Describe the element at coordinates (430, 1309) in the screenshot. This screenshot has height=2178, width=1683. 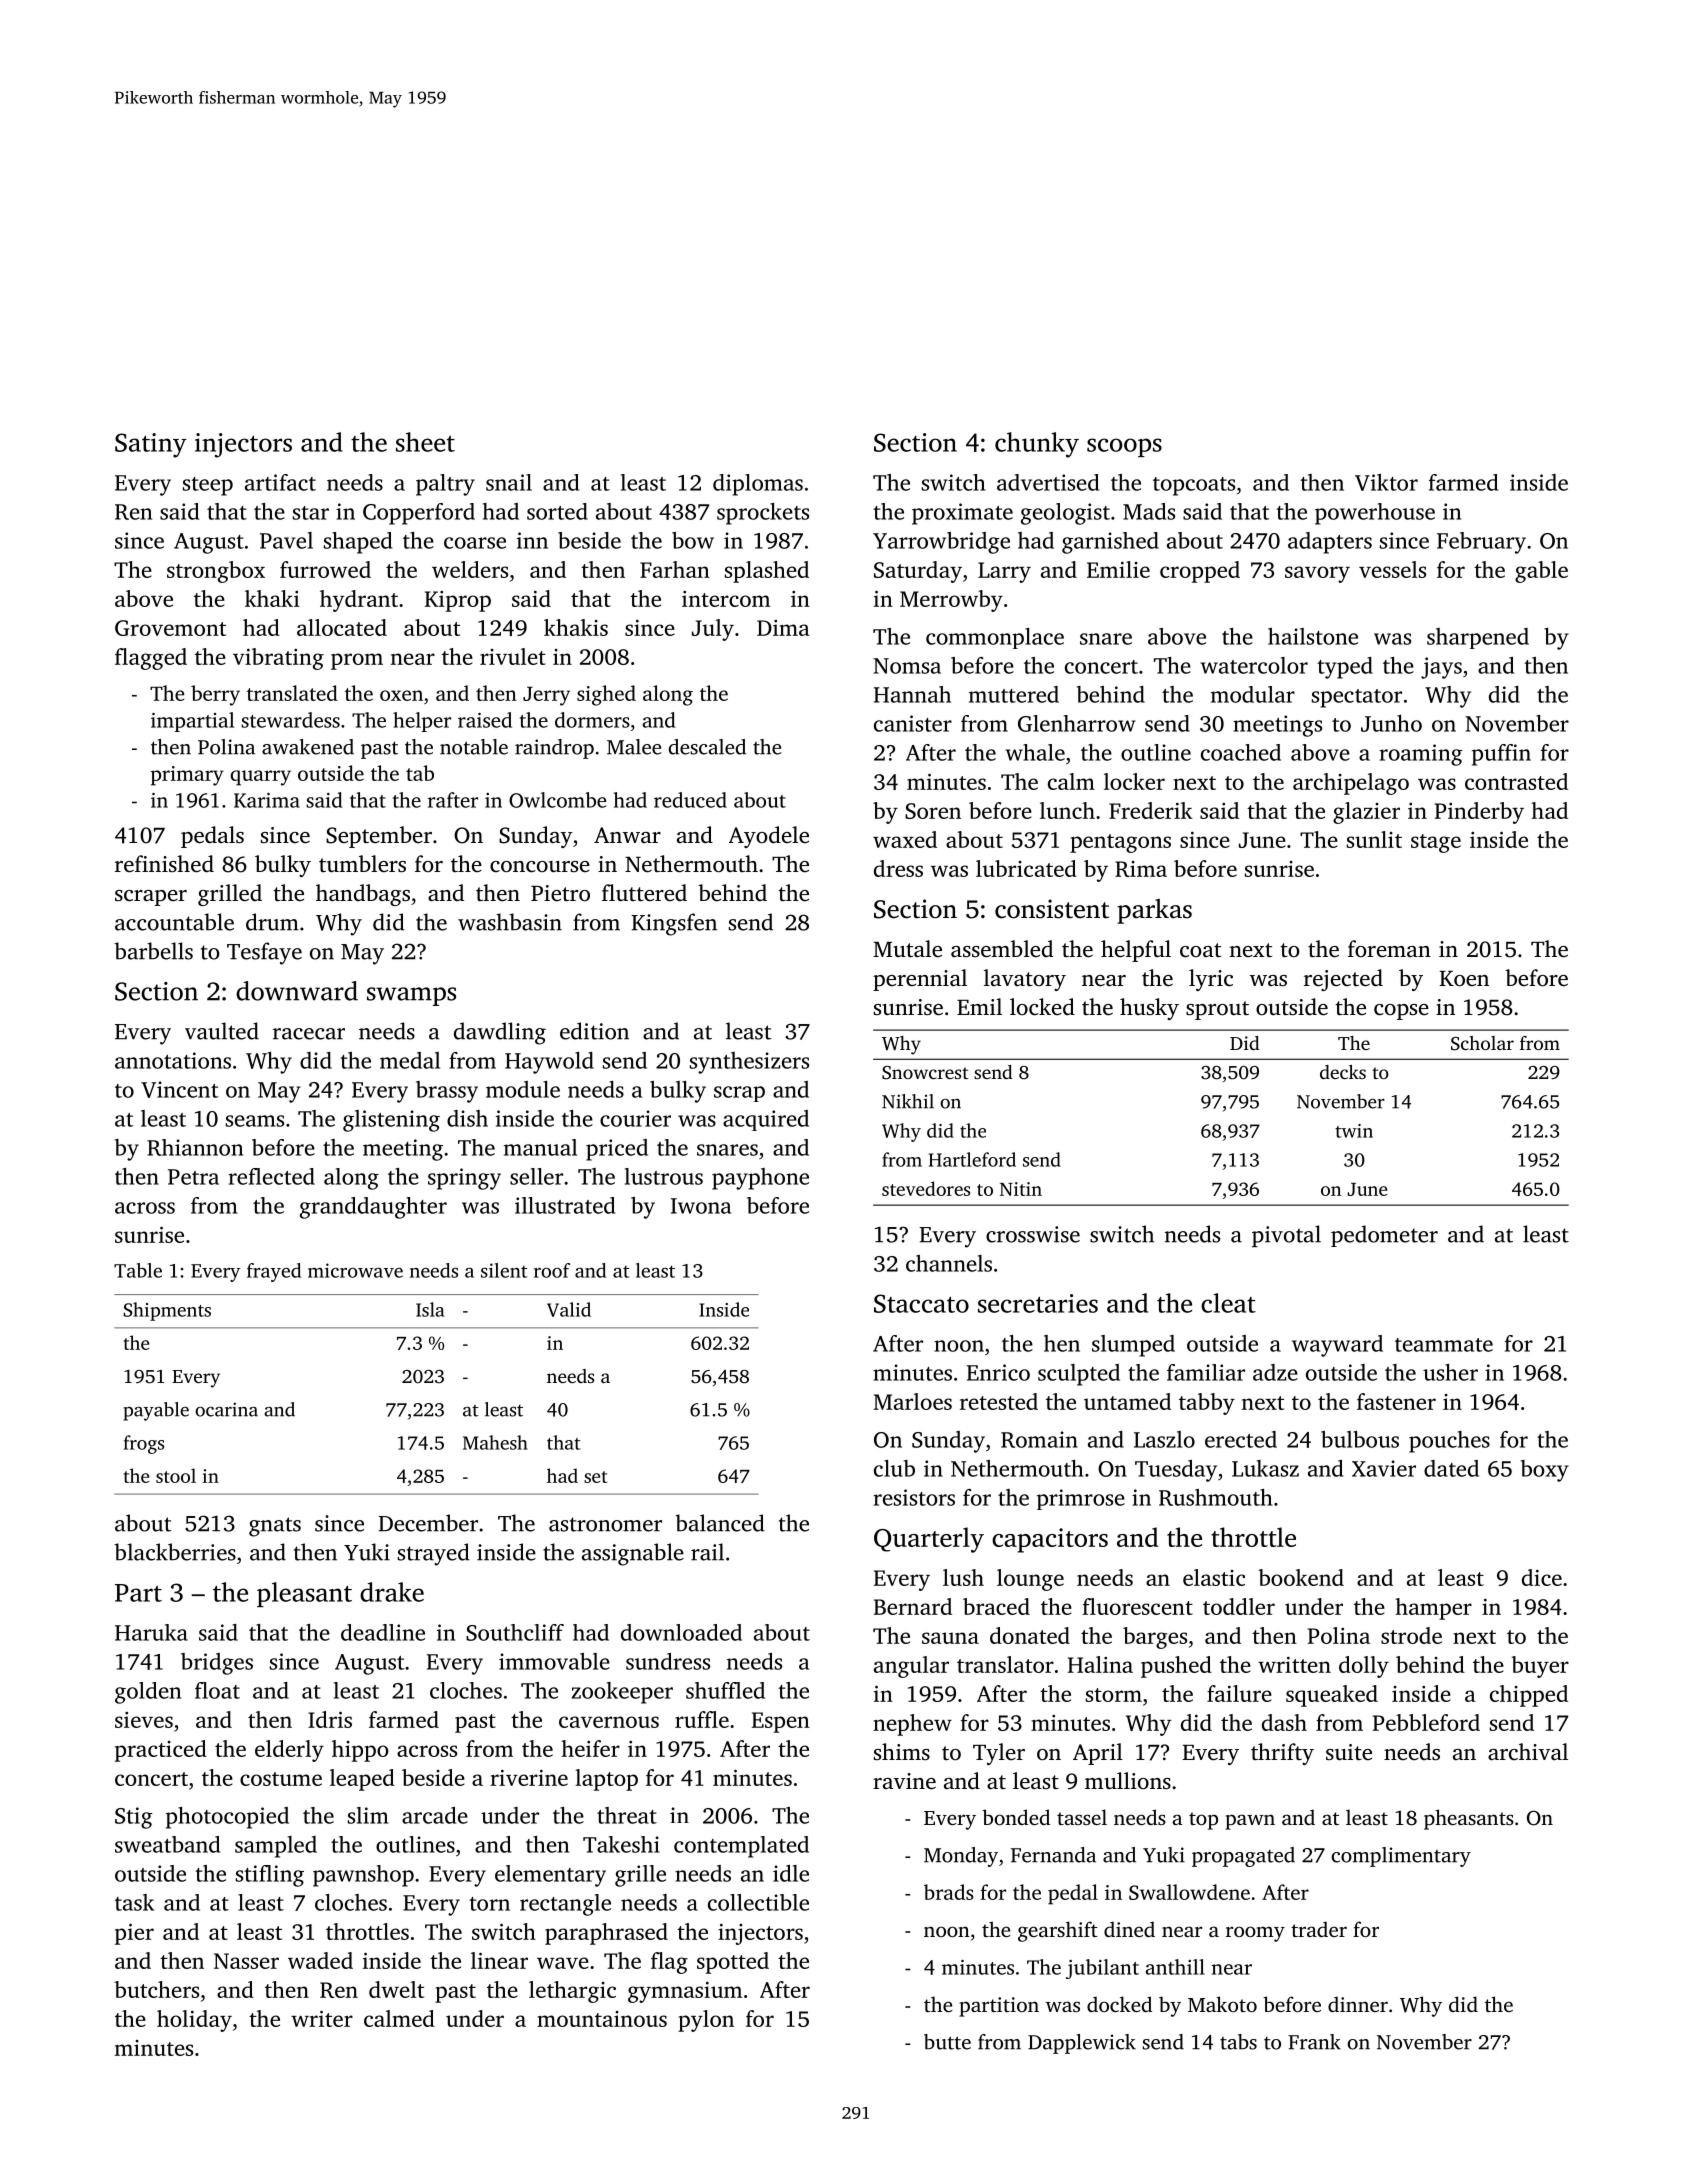
I see `Isla` at that location.
